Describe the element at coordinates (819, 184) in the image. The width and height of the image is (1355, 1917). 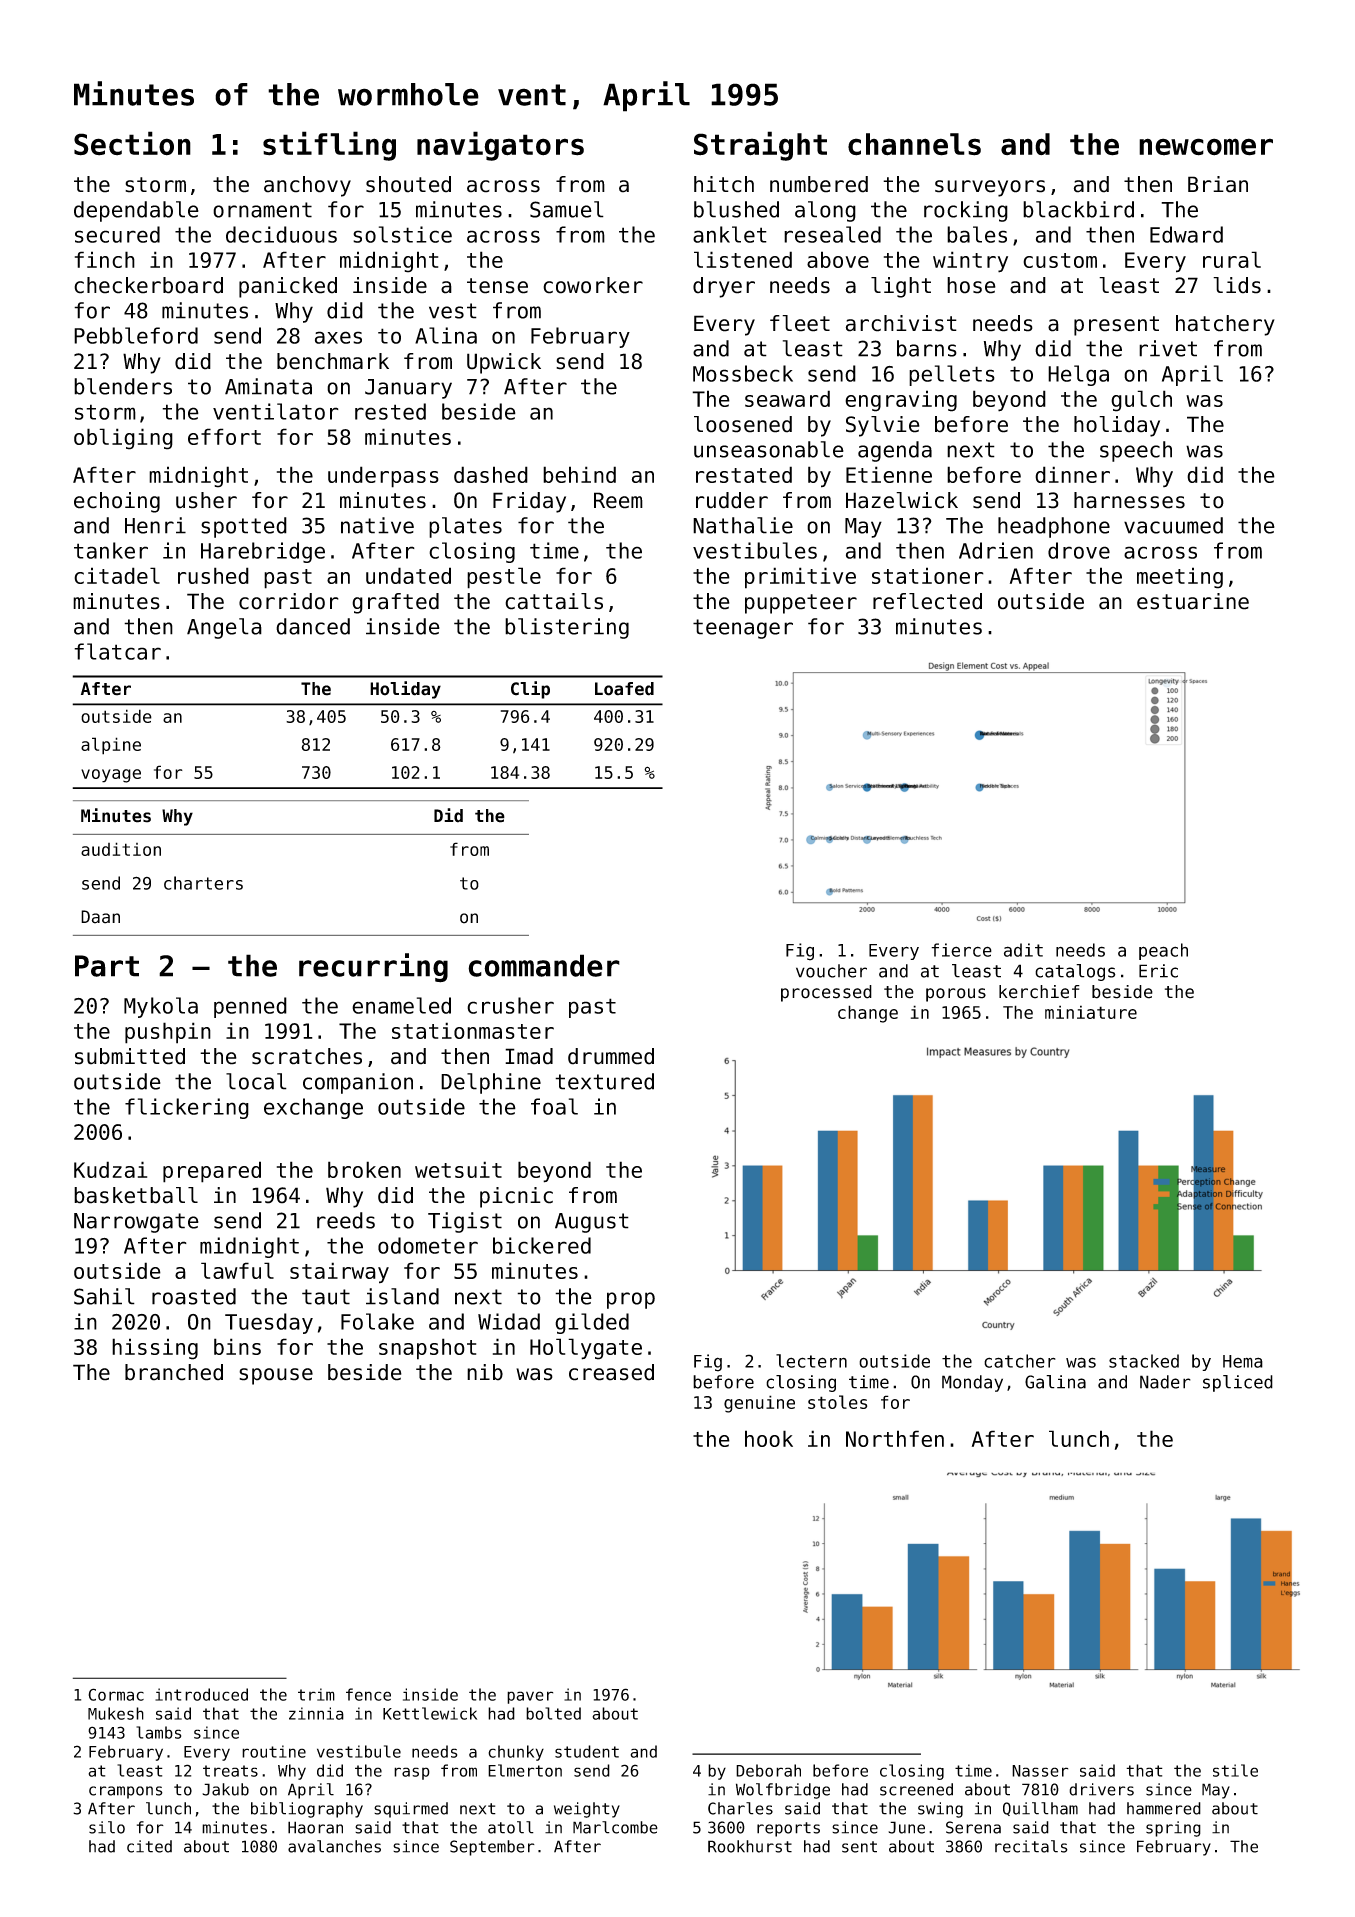
I see `numbered` at that location.
